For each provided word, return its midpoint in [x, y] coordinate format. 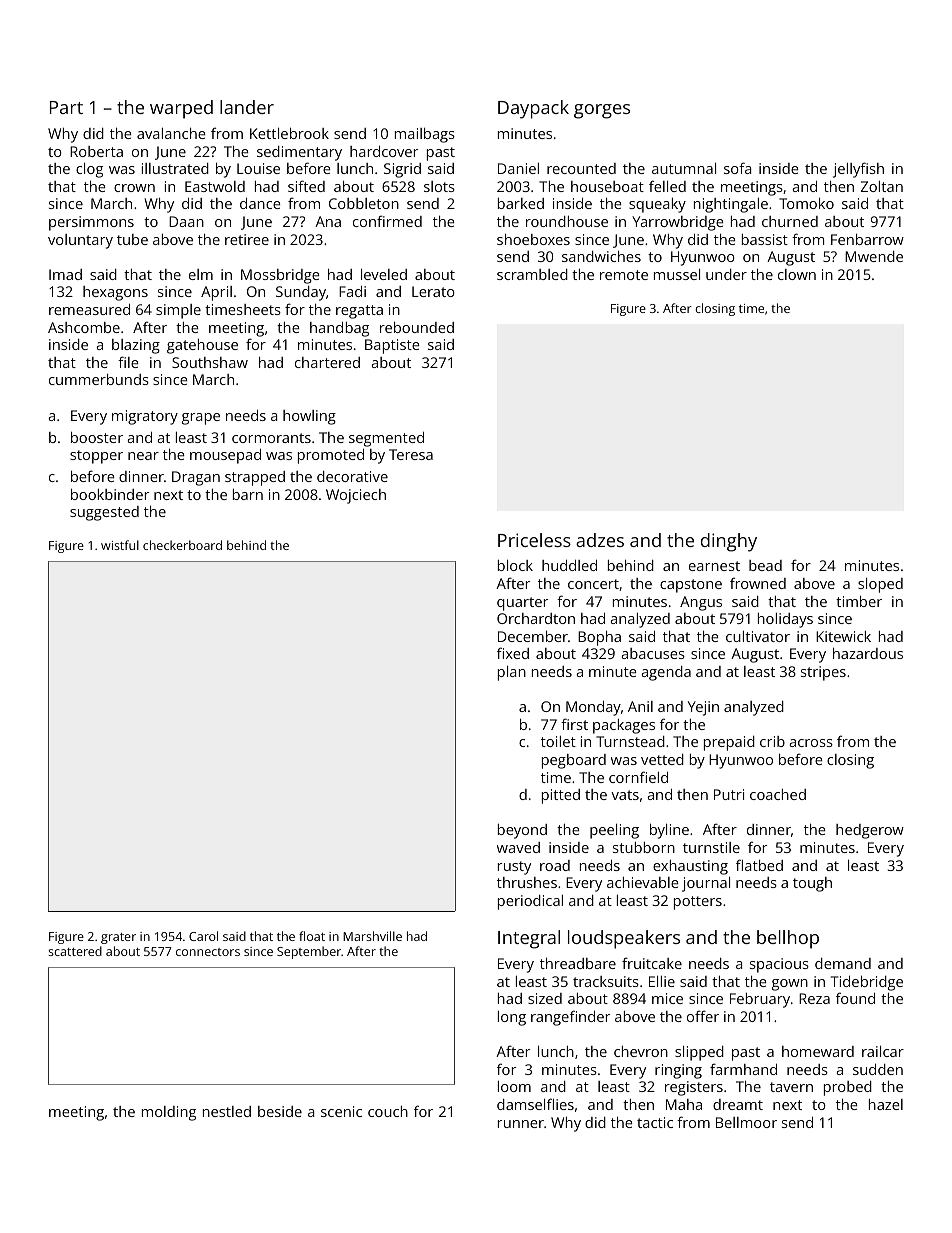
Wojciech [356, 496]
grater [118, 938]
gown [790, 985]
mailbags [425, 135]
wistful [120, 545]
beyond [522, 831]
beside [280, 1111]
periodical [530, 902]
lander [247, 107]
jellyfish [858, 170]
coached [778, 794]
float [312, 936]
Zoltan [882, 186]
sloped [880, 585]
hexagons [115, 293]
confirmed [387, 221]
